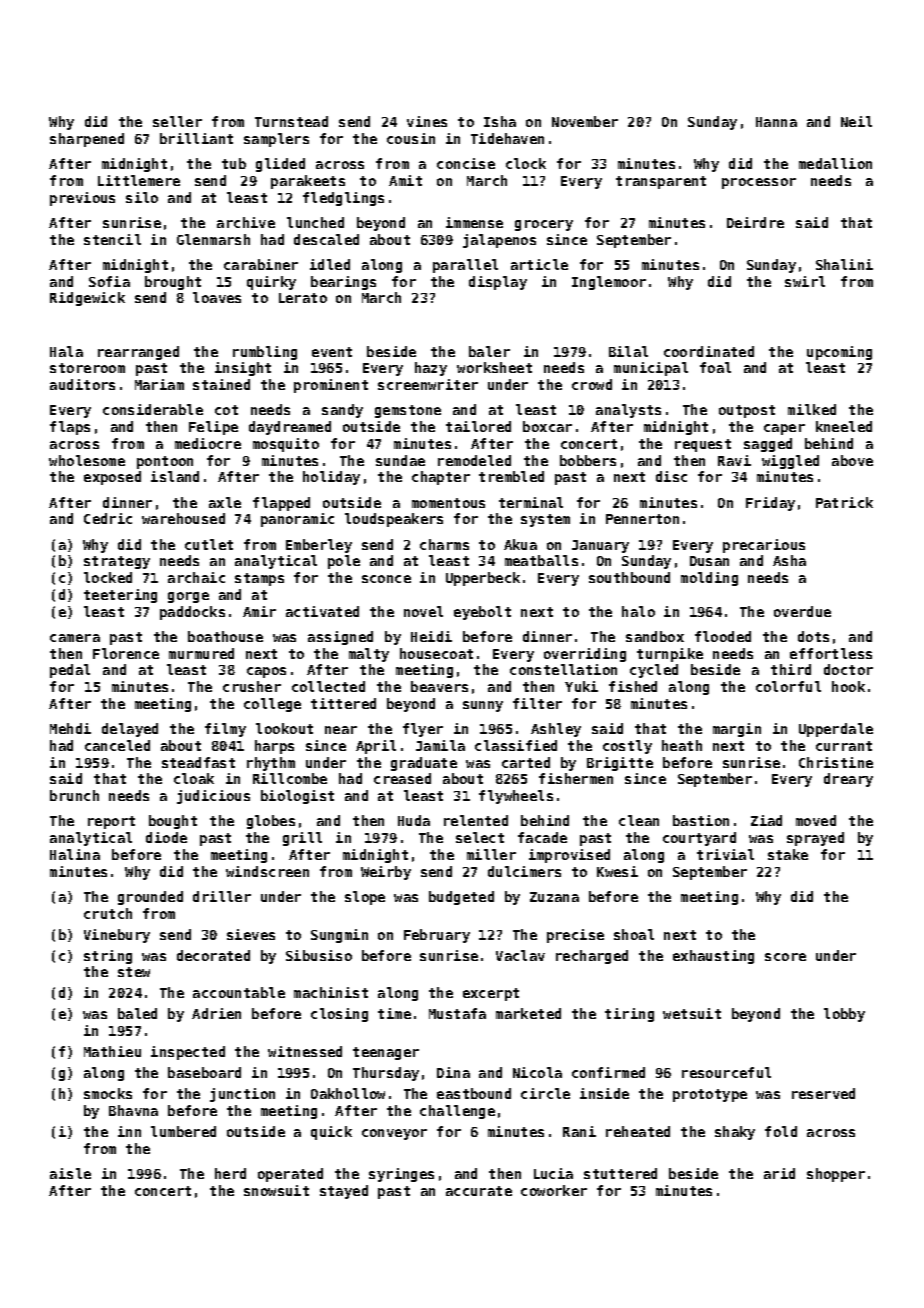 Image resolution: width=924 pixels, height=1308 pixels. I want to click on accurate, so click(479, 1191).
